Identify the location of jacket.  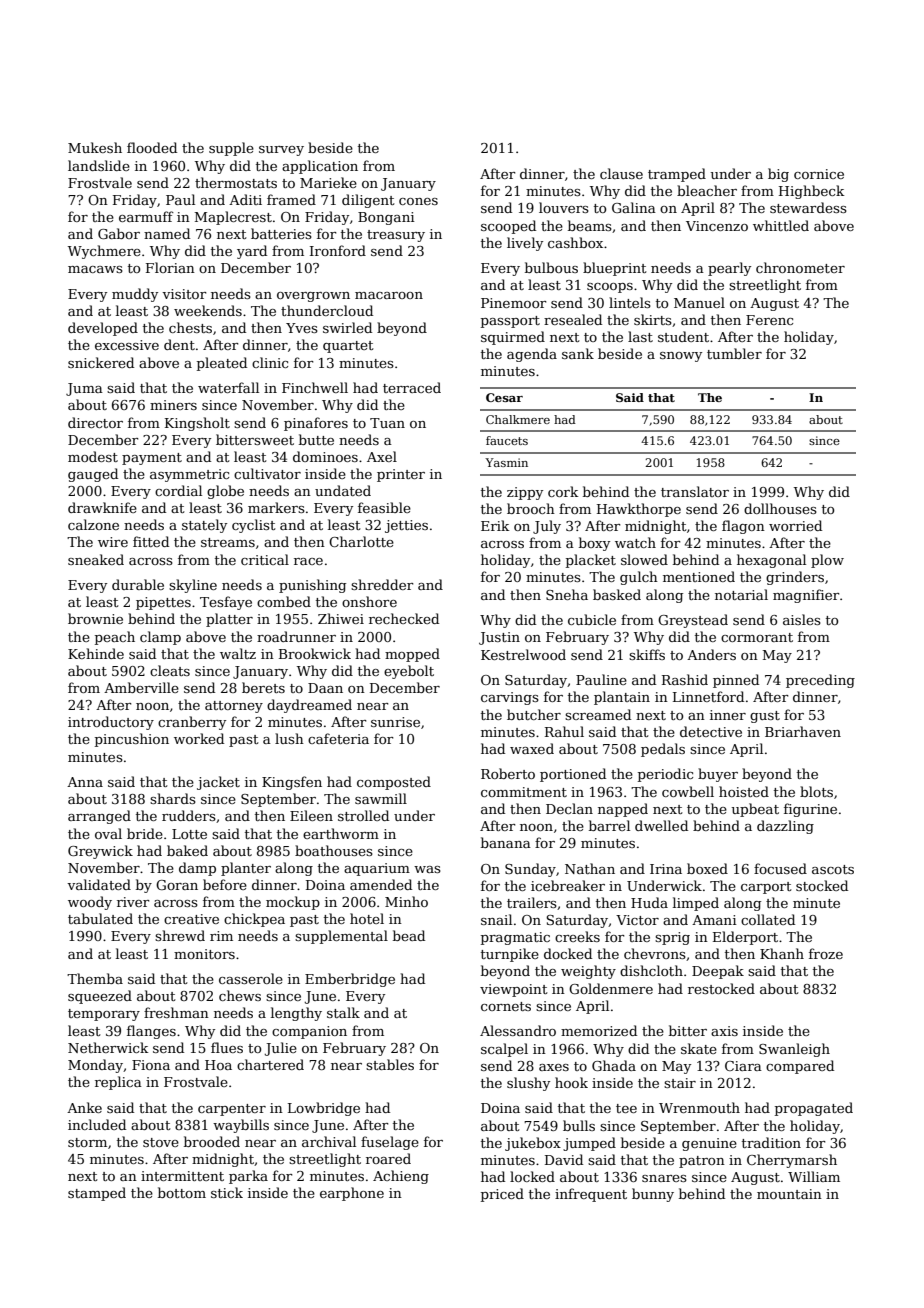
(218, 783).
